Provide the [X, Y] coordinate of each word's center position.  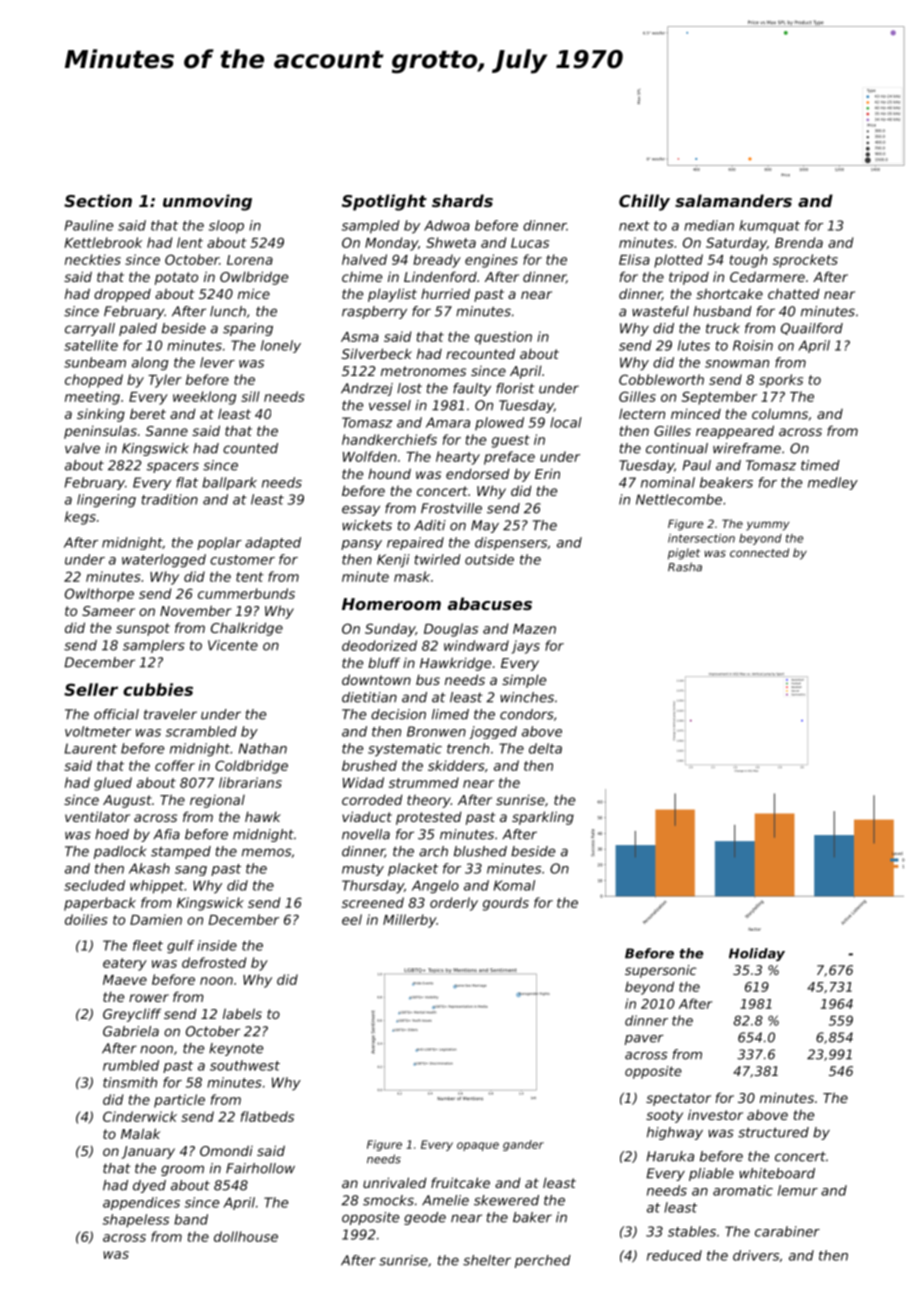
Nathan [263, 748]
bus [428, 679]
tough [748, 261]
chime [362, 276]
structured [773, 1132]
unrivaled [395, 1182]
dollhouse [246, 1236]
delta [545, 748]
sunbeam [95, 362]
